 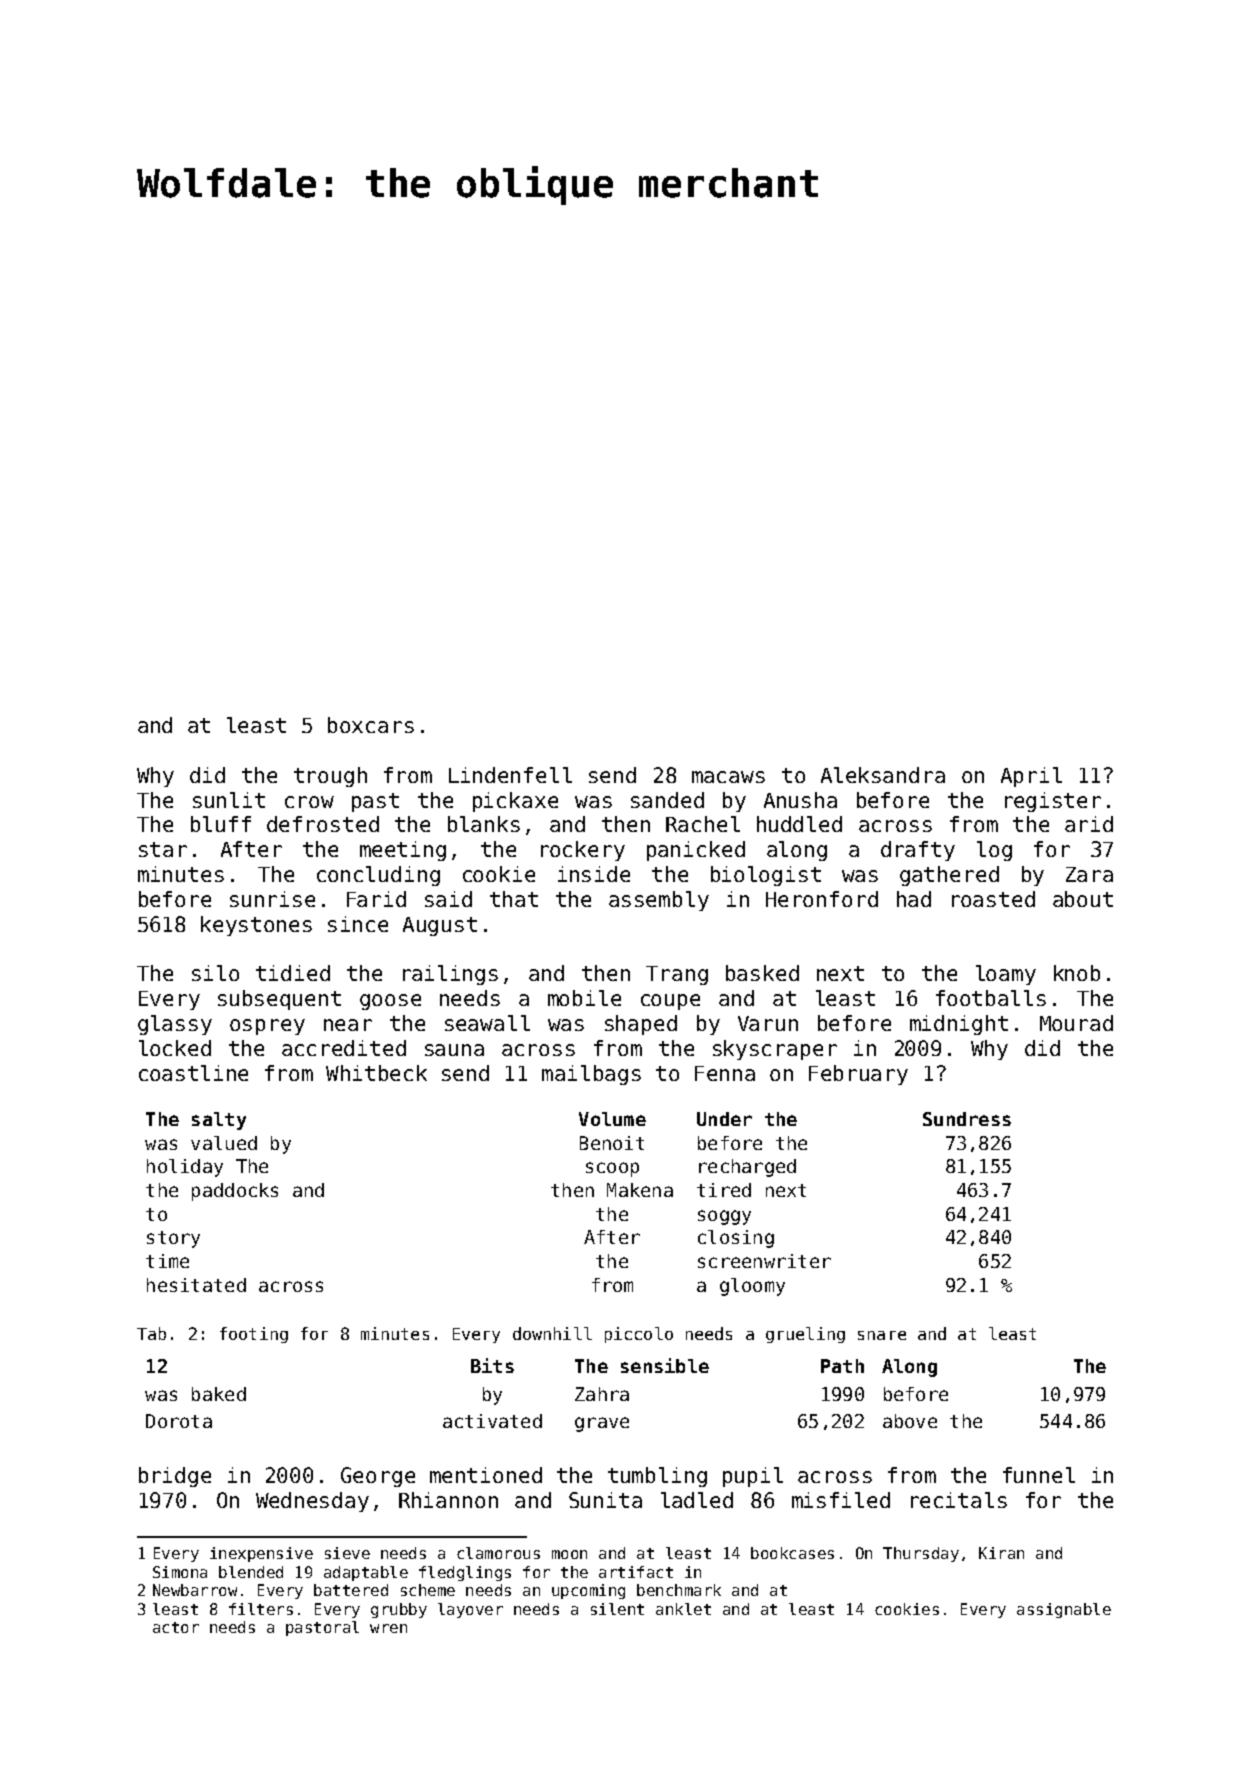 I want to click on Newbarrow, so click(x=195, y=1590).
